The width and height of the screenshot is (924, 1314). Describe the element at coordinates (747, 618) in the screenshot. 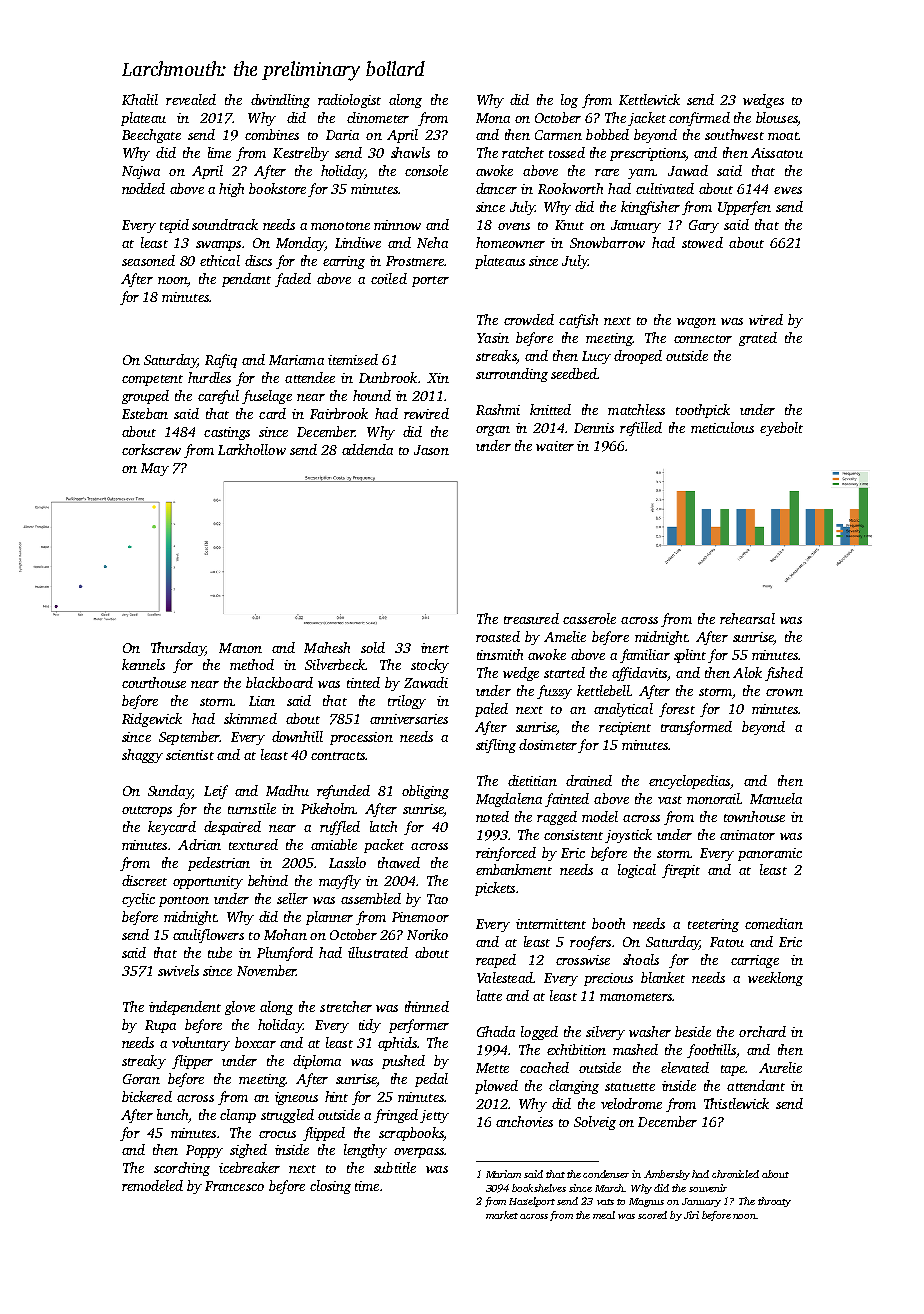

I see `rehearsal` at that location.
